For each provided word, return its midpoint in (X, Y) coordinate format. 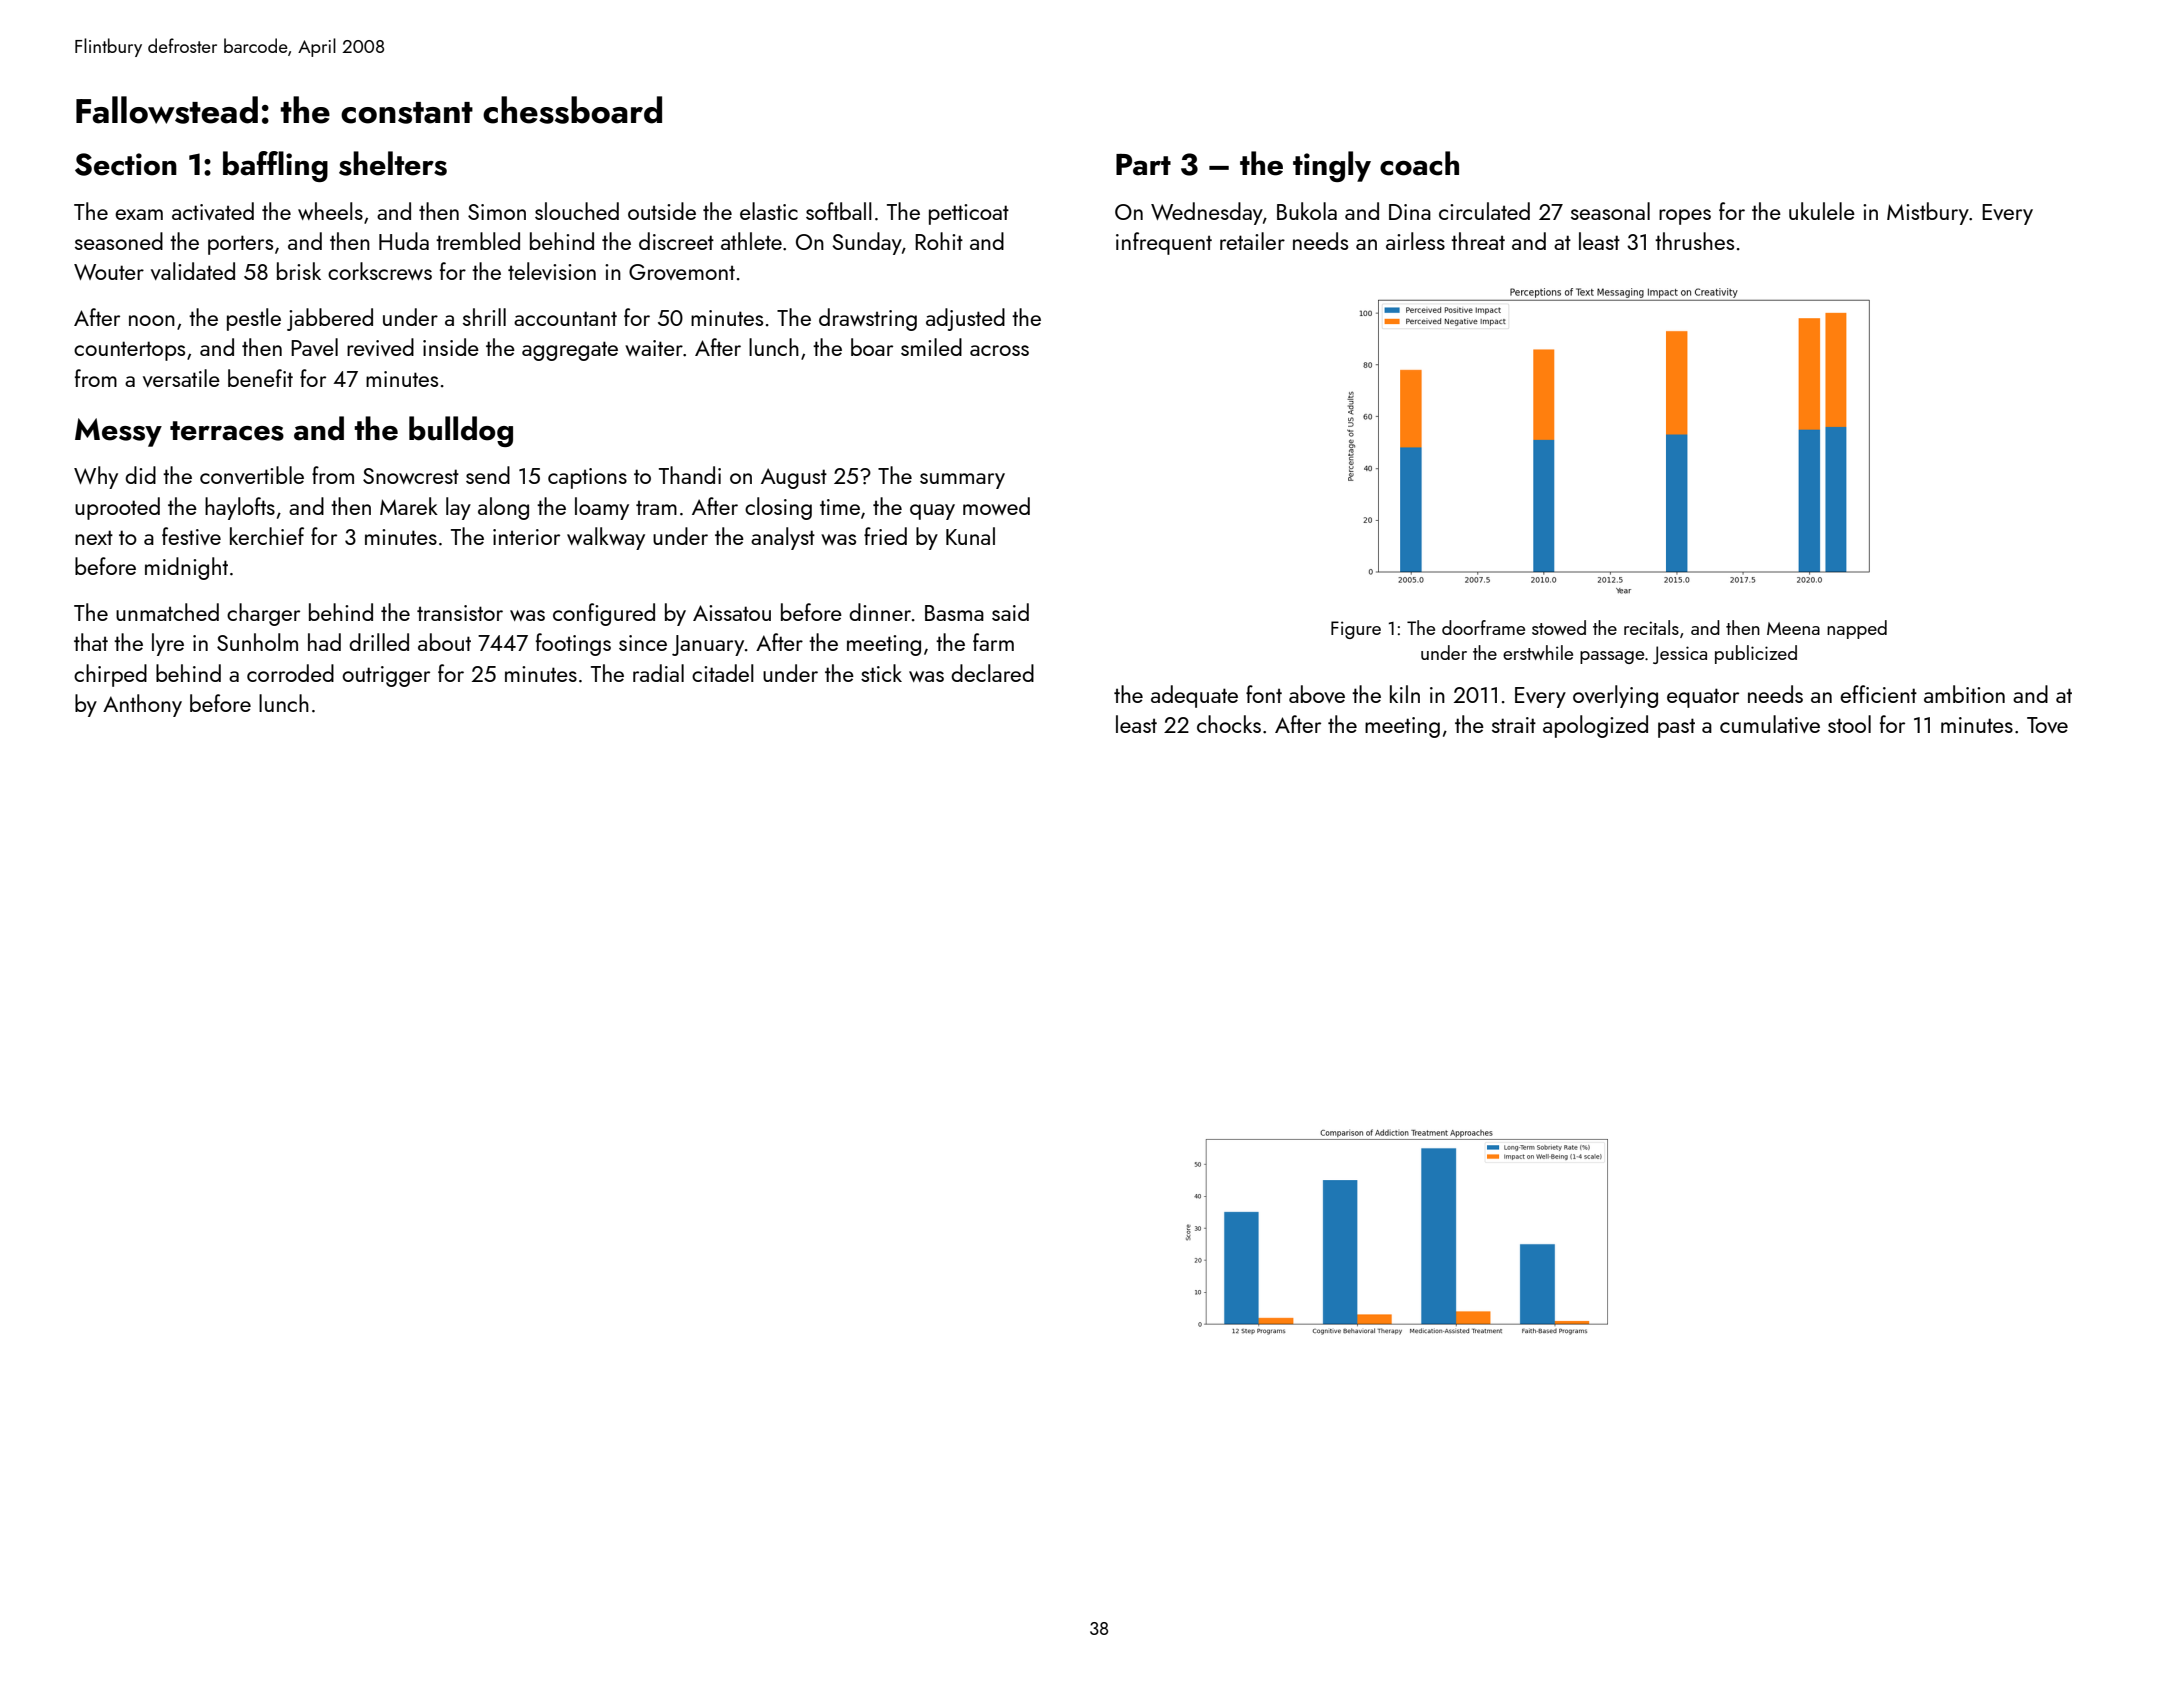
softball (839, 211)
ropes (1685, 217)
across (999, 350)
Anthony (142, 705)
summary (962, 481)
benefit (260, 378)
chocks (1229, 724)
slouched (577, 211)
